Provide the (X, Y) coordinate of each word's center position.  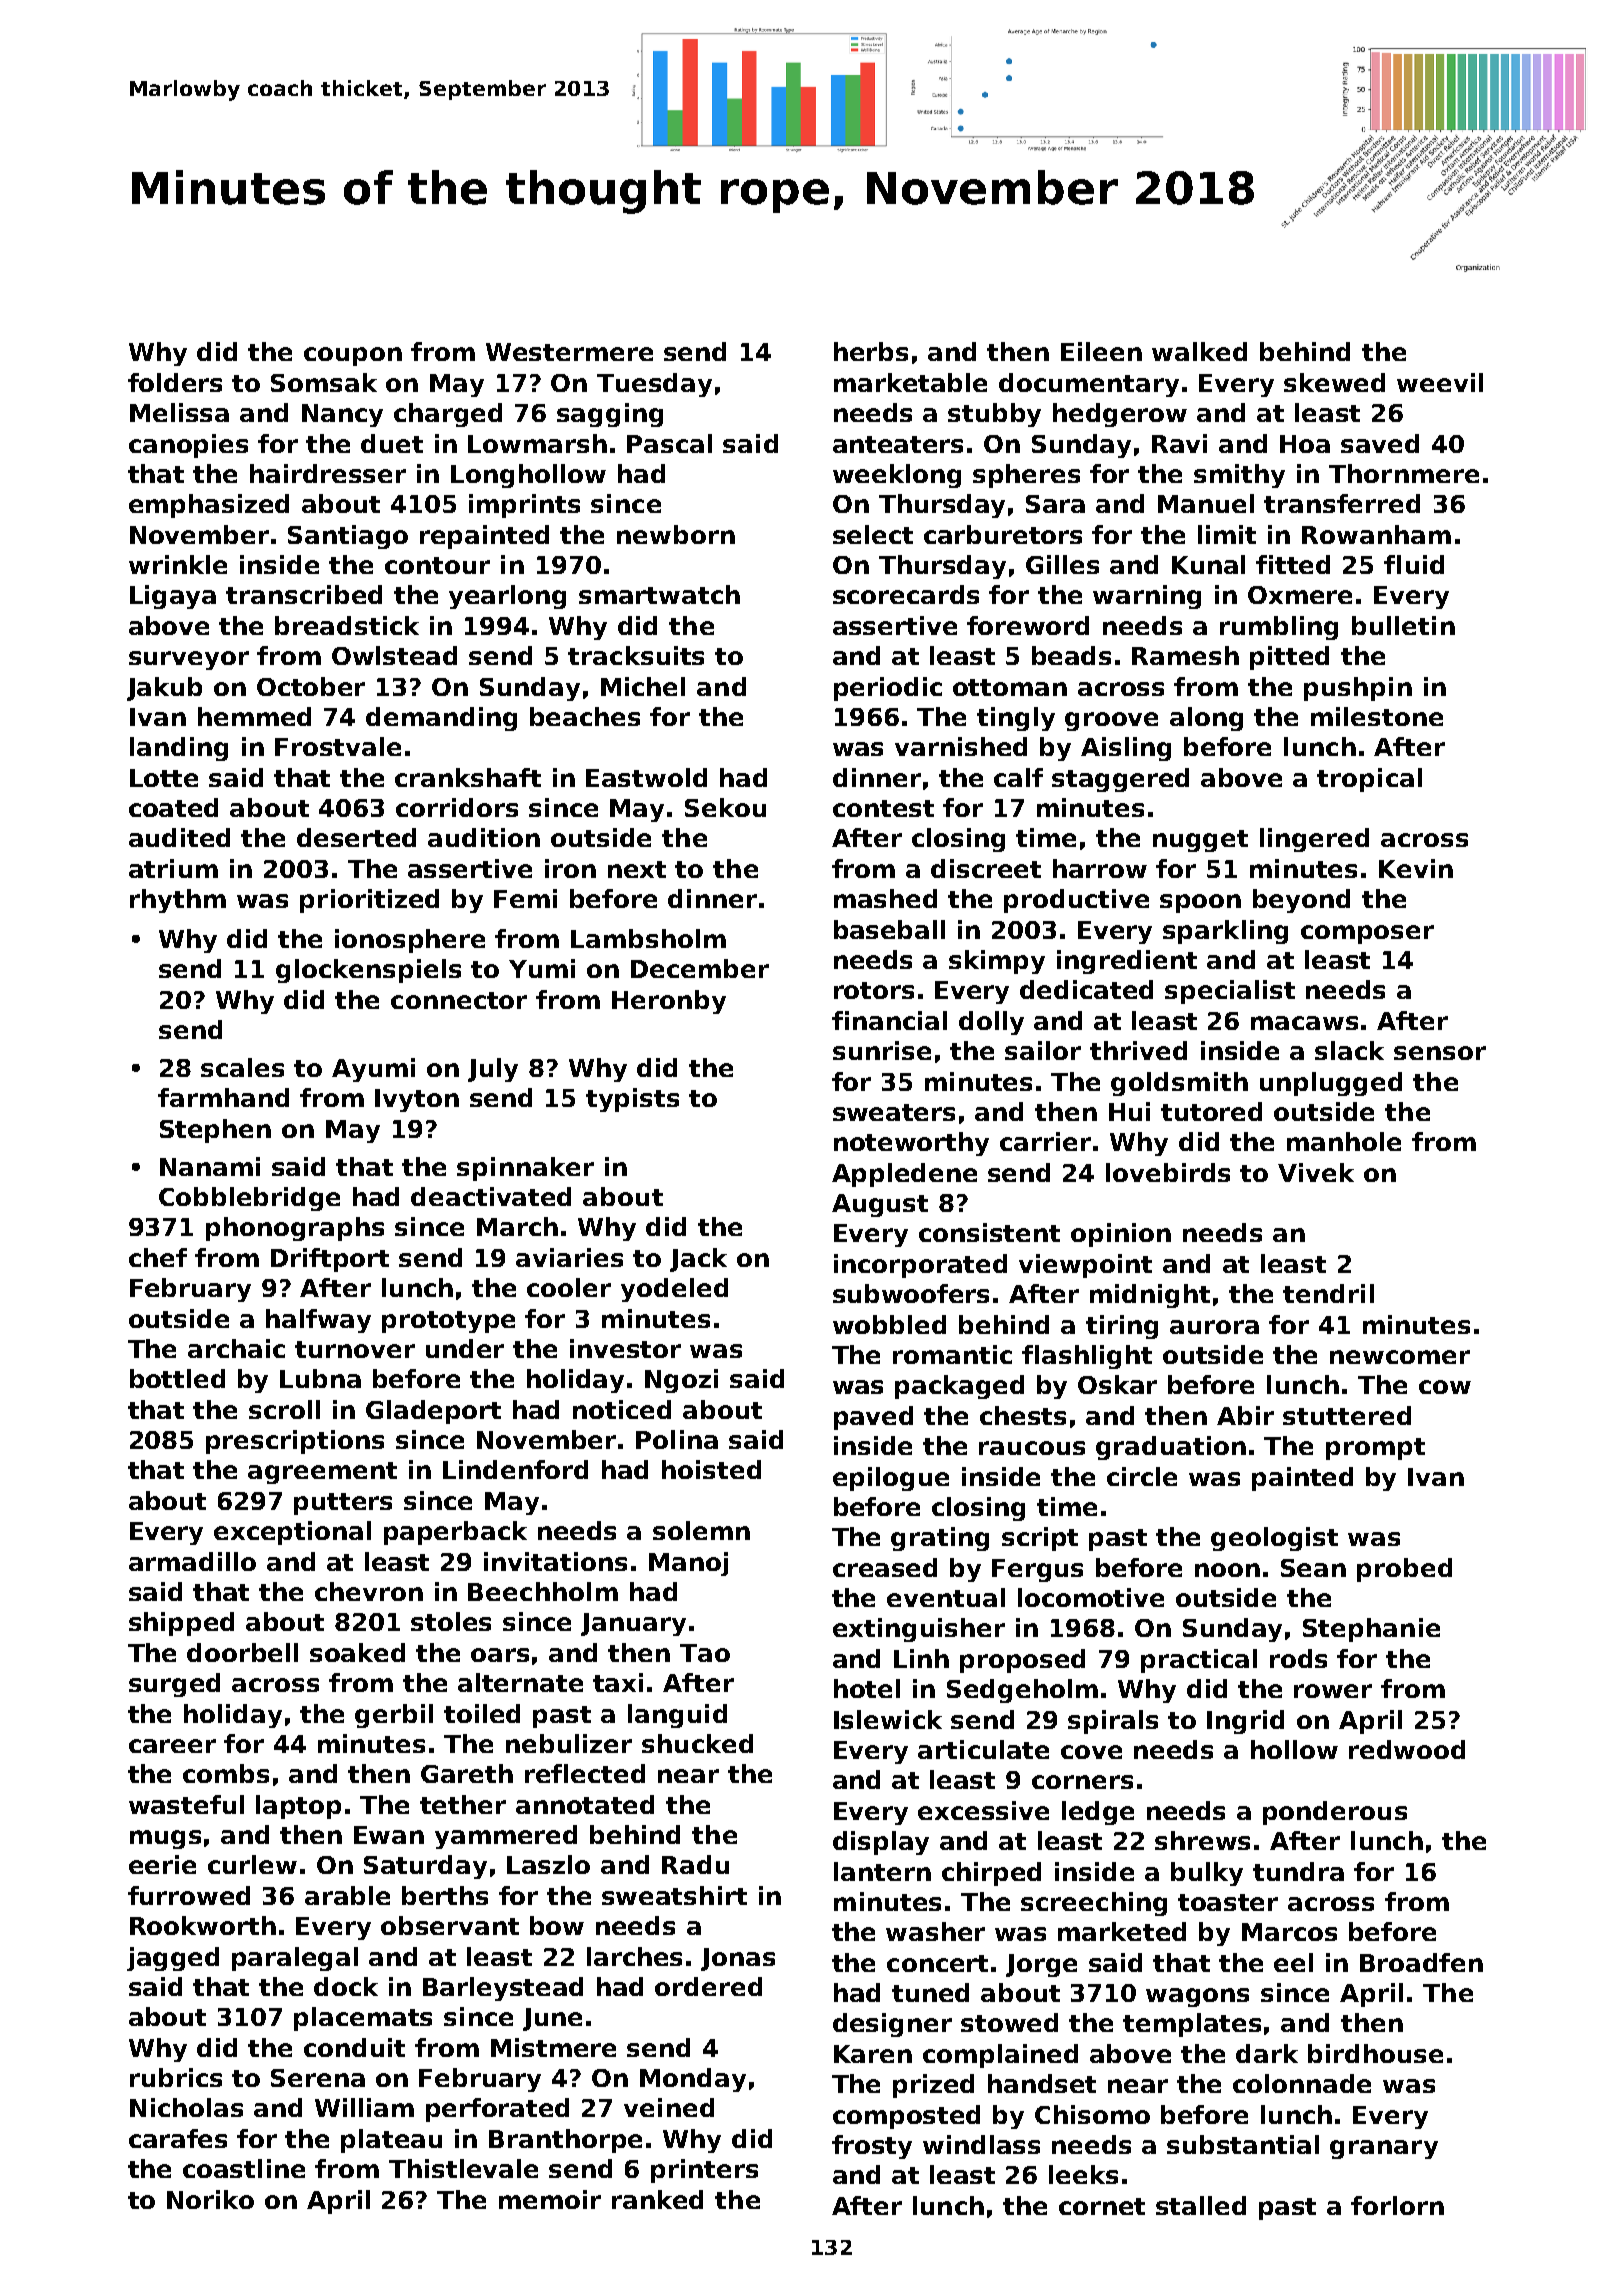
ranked (657, 2199)
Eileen (1101, 351)
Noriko (210, 2199)
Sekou (725, 807)
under (465, 1348)
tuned (930, 1992)
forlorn (1397, 2205)
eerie (162, 1864)
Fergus (1037, 1570)
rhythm (178, 901)
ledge (1098, 1813)
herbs (871, 351)
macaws (1304, 1023)
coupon (353, 356)
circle (1142, 1476)
